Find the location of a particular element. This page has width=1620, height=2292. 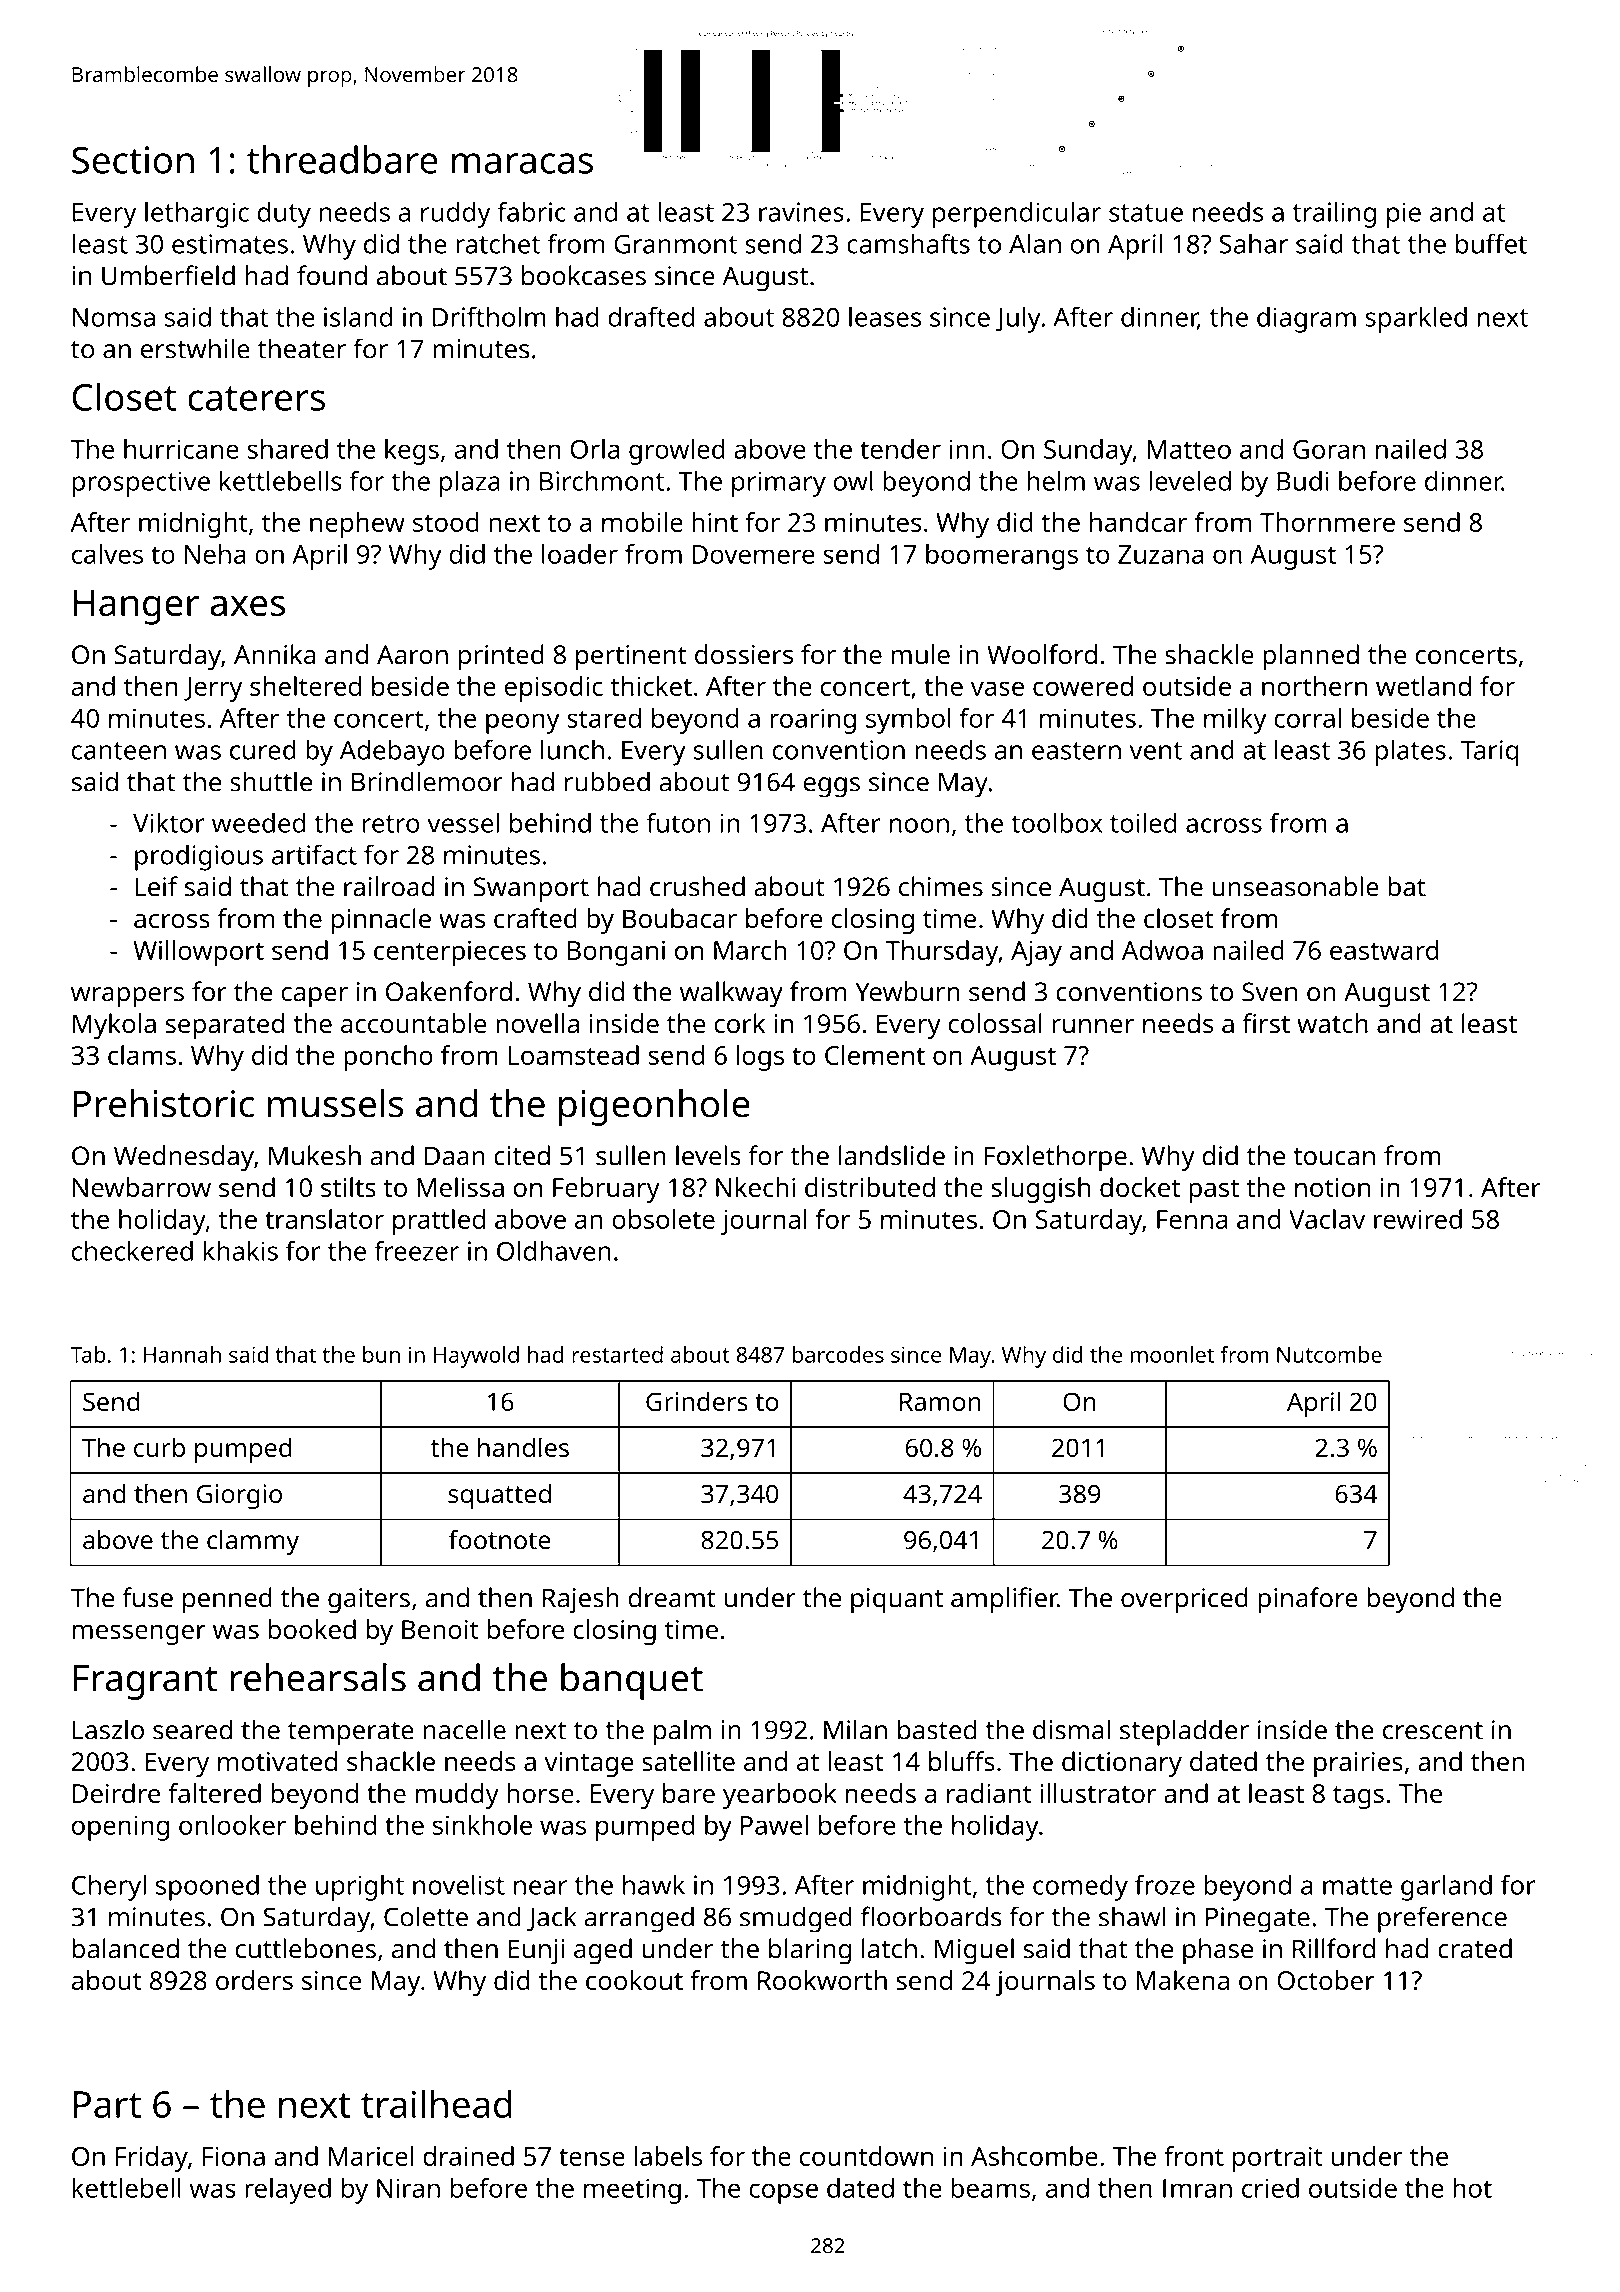

buffet is located at coordinates (1491, 243).
